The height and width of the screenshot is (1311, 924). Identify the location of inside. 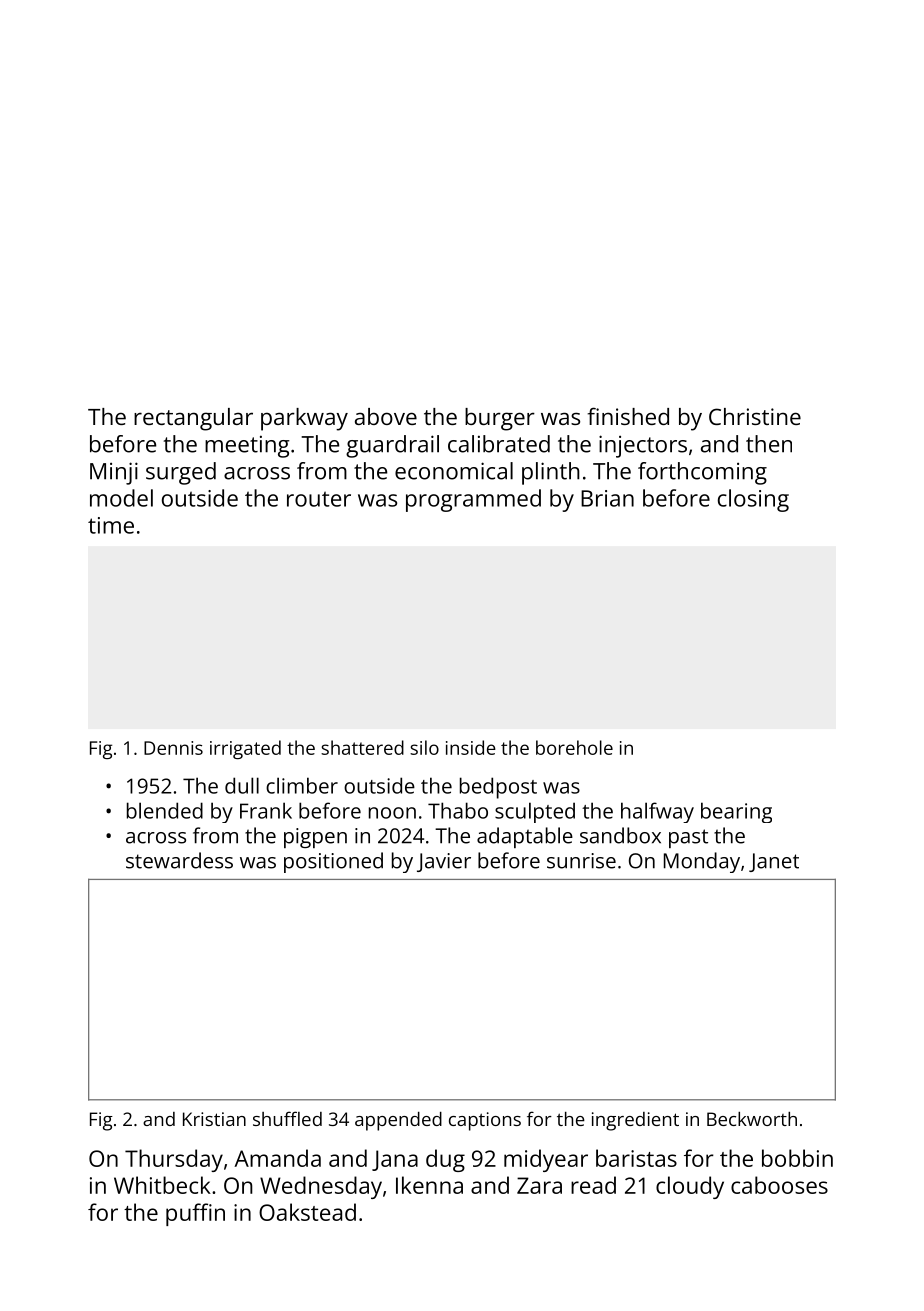
(471, 747).
